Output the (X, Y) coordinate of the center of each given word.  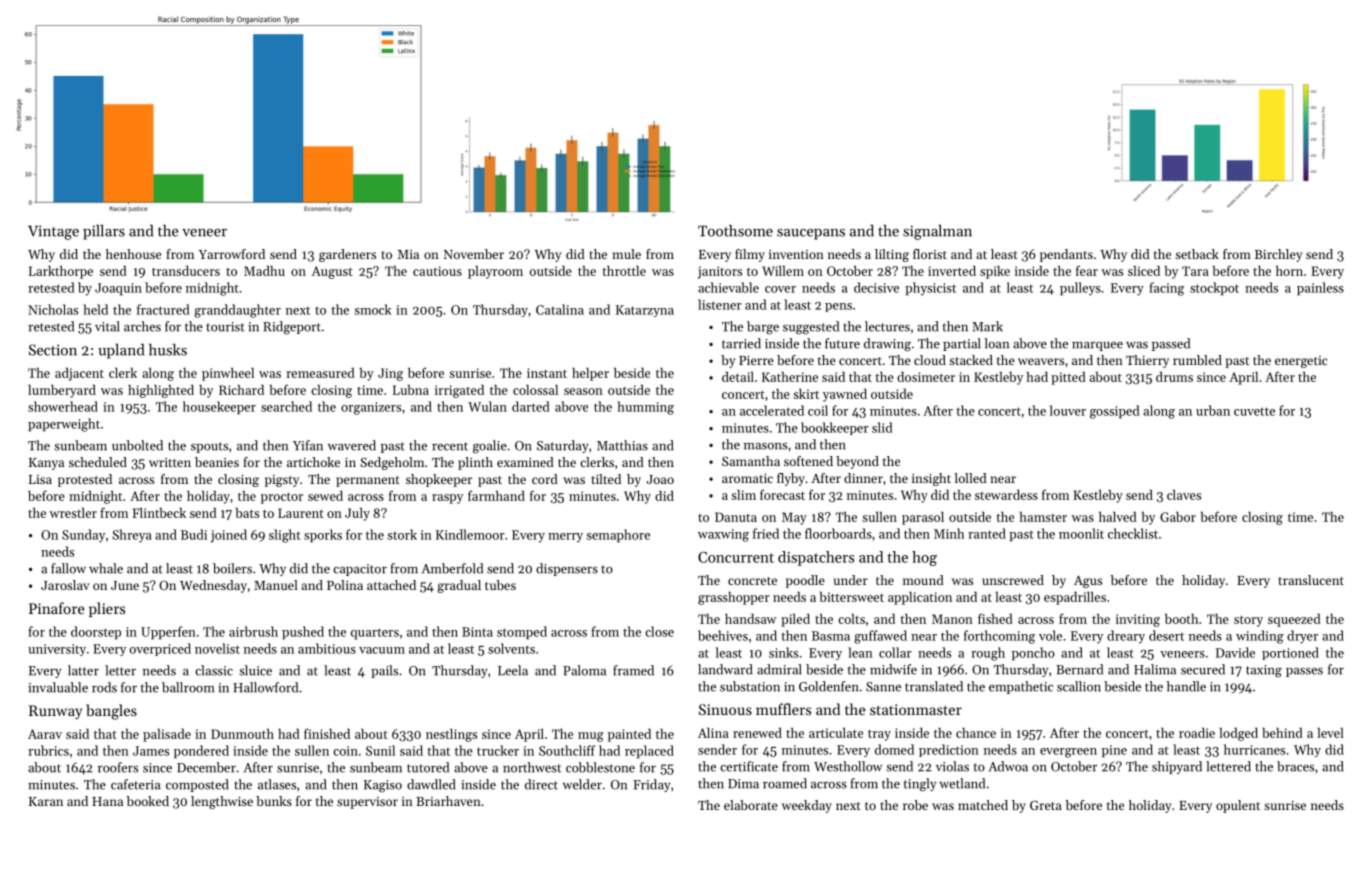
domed (894, 749)
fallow (68, 568)
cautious (437, 271)
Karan (46, 801)
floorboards (838, 533)
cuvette (1254, 411)
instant (547, 373)
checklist (1133, 533)
